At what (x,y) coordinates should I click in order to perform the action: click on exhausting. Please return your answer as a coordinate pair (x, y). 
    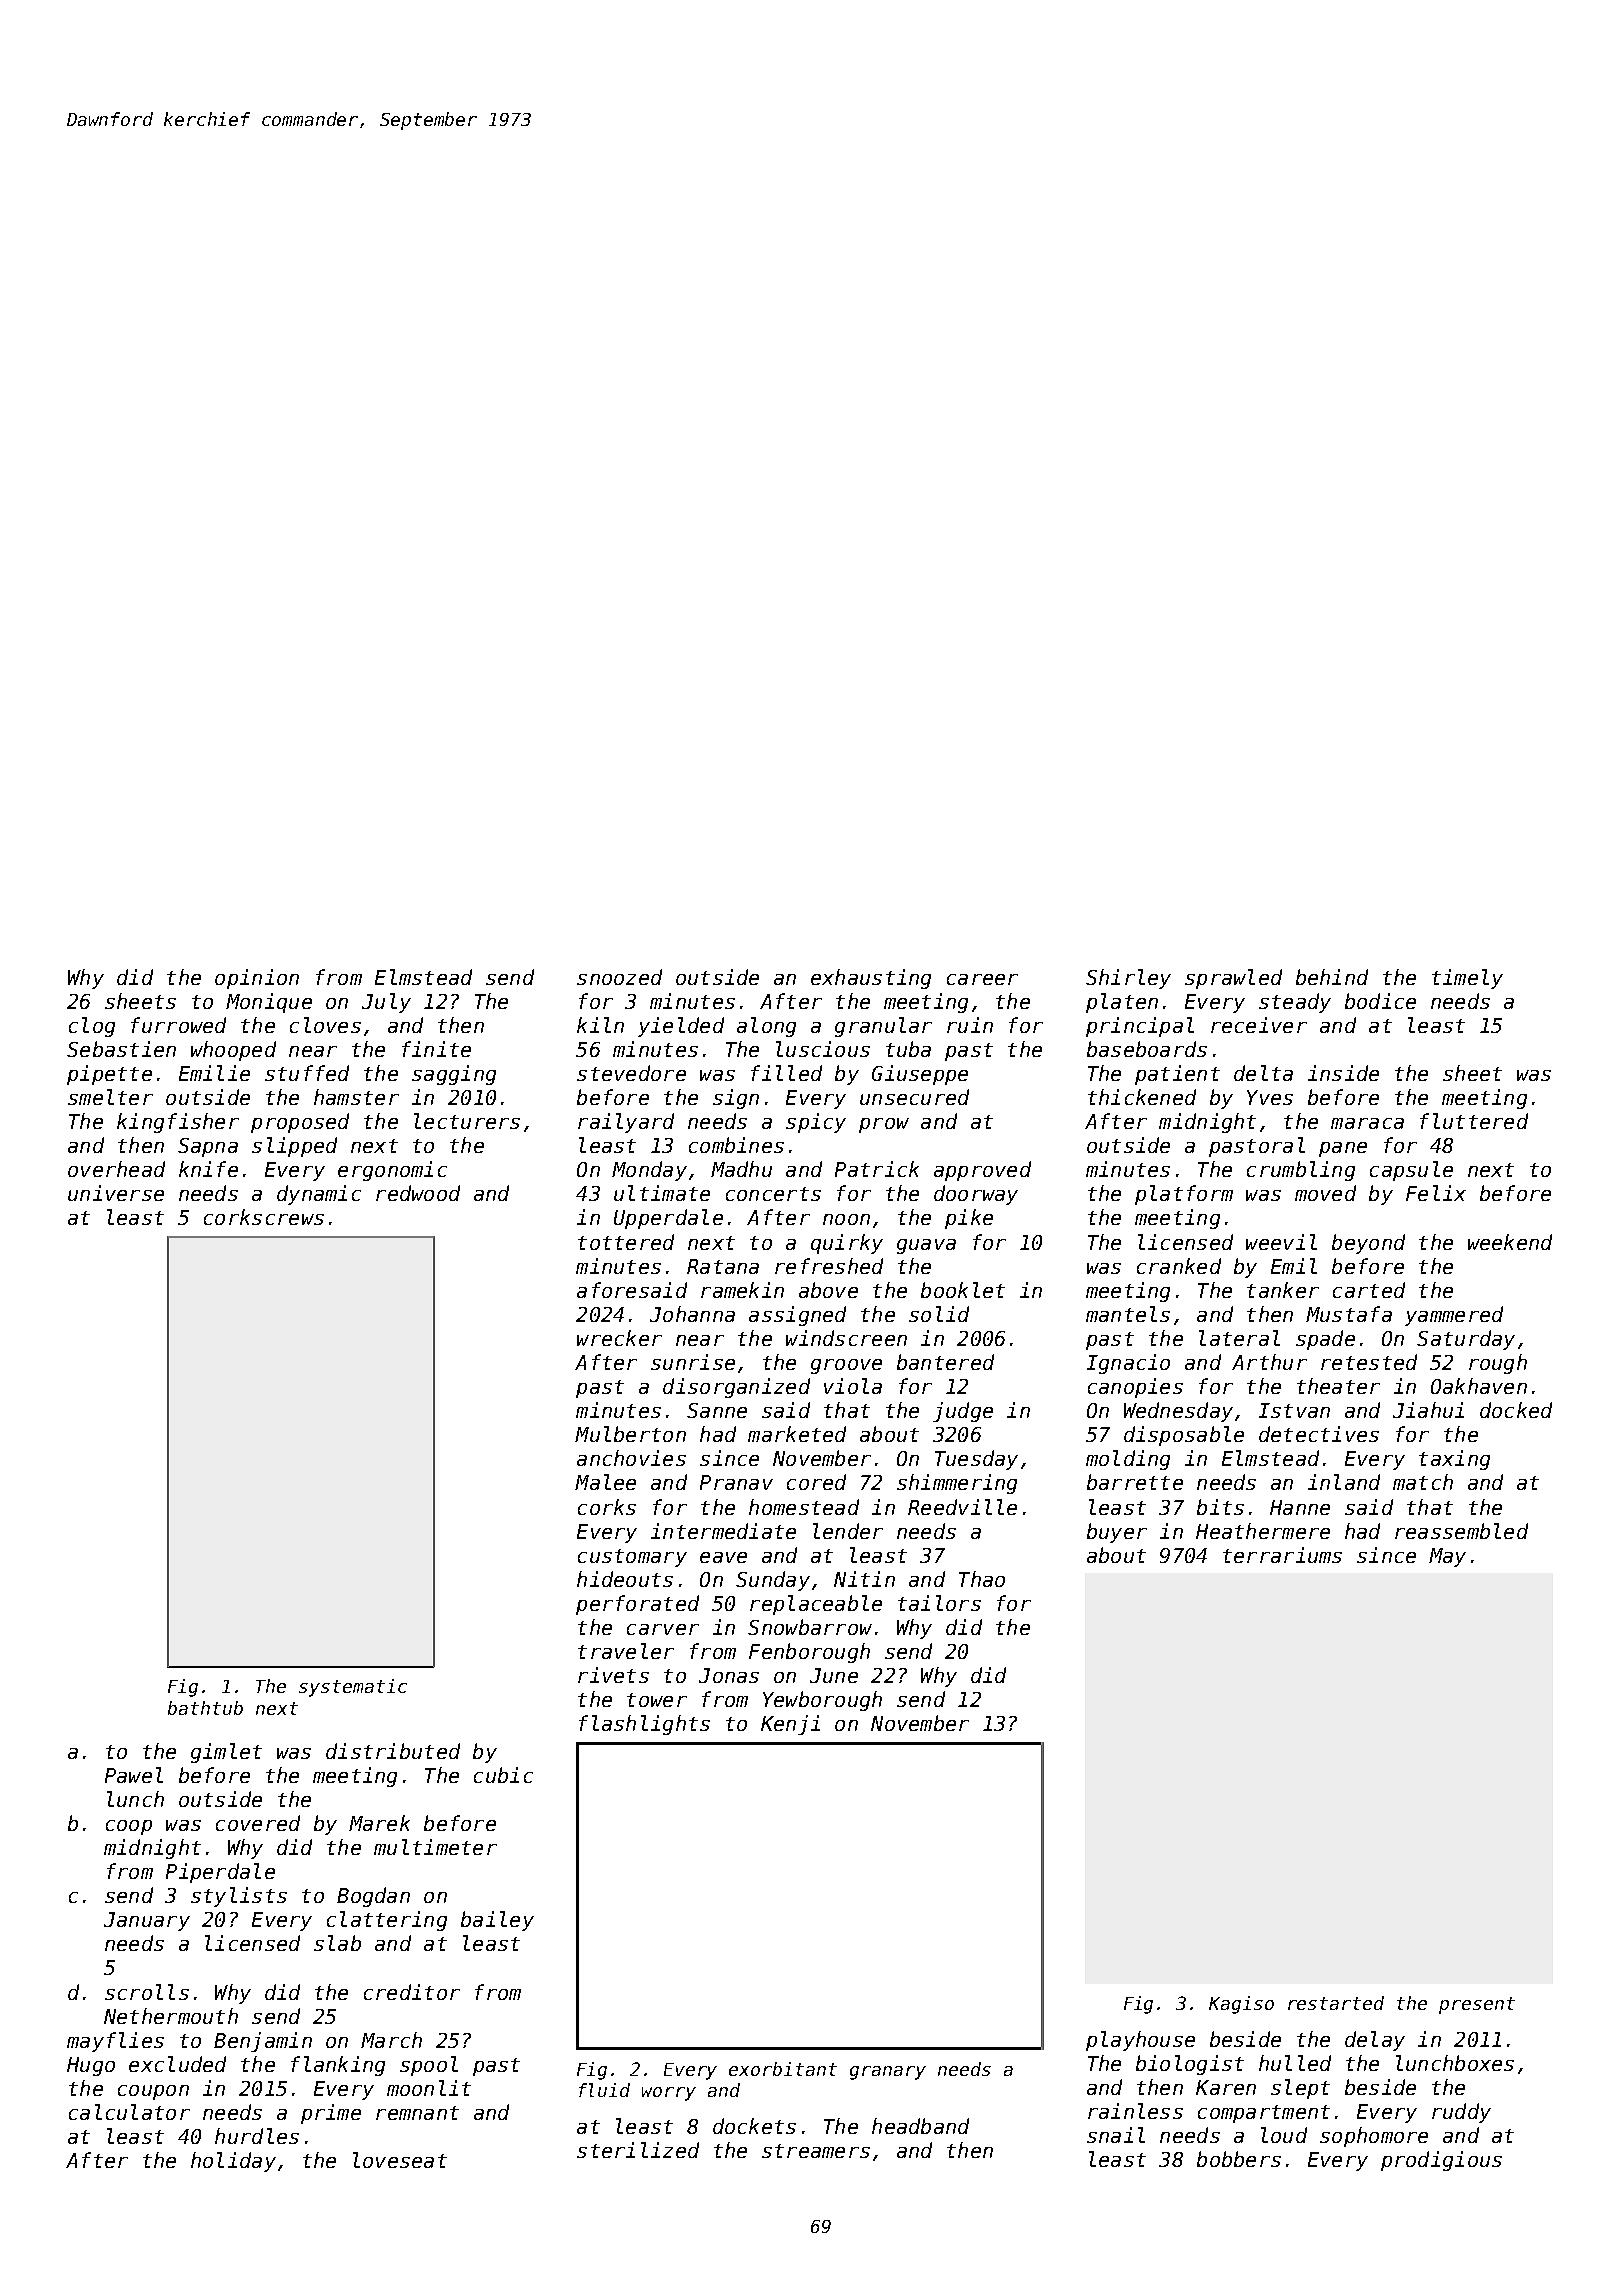
    Looking at the image, I should click on (871, 979).
